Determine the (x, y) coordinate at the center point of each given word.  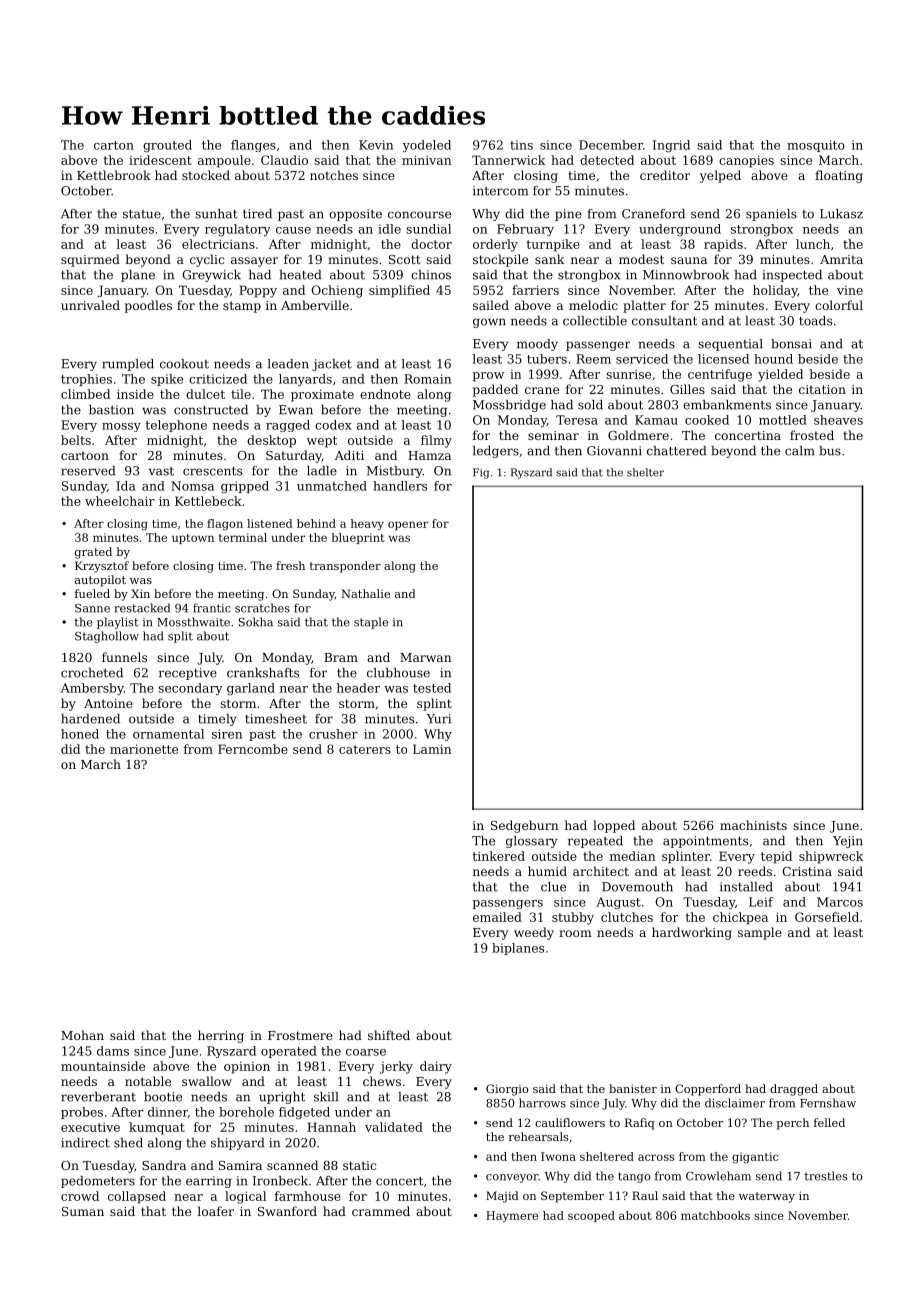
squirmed (90, 260)
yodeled (427, 146)
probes (82, 1113)
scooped (591, 1216)
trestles (825, 1176)
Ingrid (671, 146)
